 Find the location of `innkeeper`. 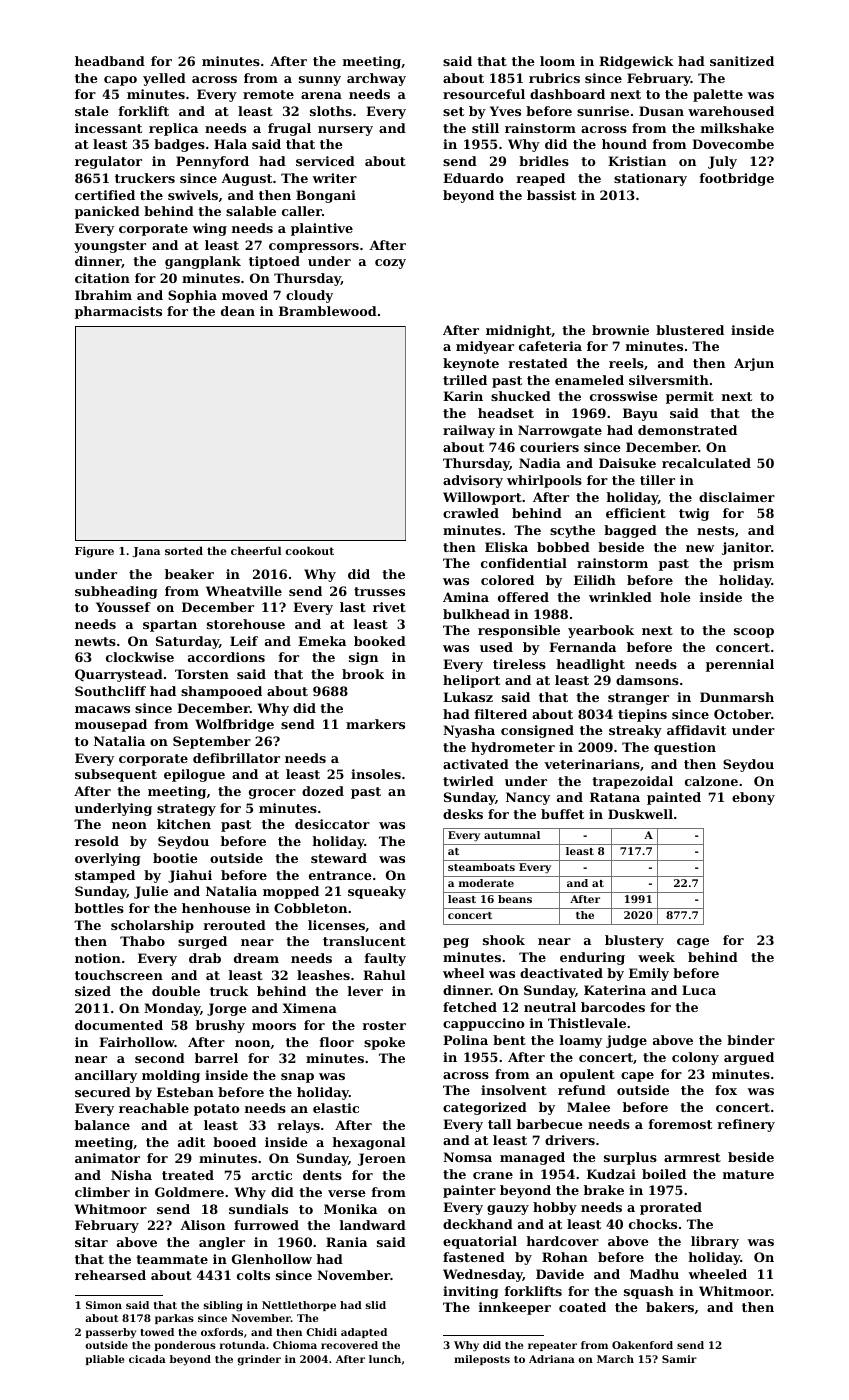

innkeeper is located at coordinates (515, 1308).
